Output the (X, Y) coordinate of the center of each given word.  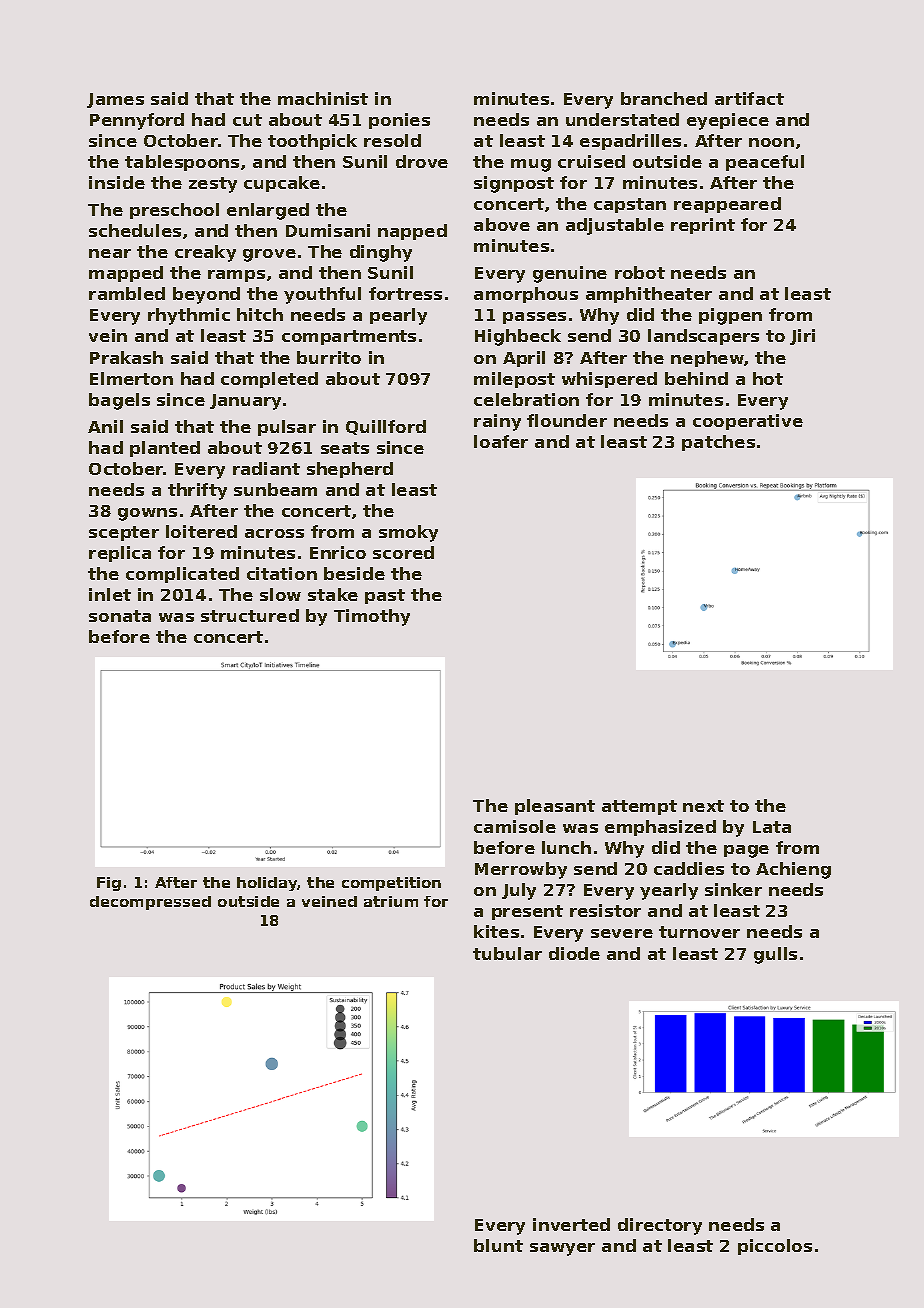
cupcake (282, 184)
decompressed (150, 903)
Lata (772, 827)
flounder (567, 420)
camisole (515, 826)
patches (718, 443)
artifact (749, 98)
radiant (266, 468)
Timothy (372, 617)
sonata (120, 616)
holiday (267, 884)
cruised (591, 161)
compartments (349, 337)
